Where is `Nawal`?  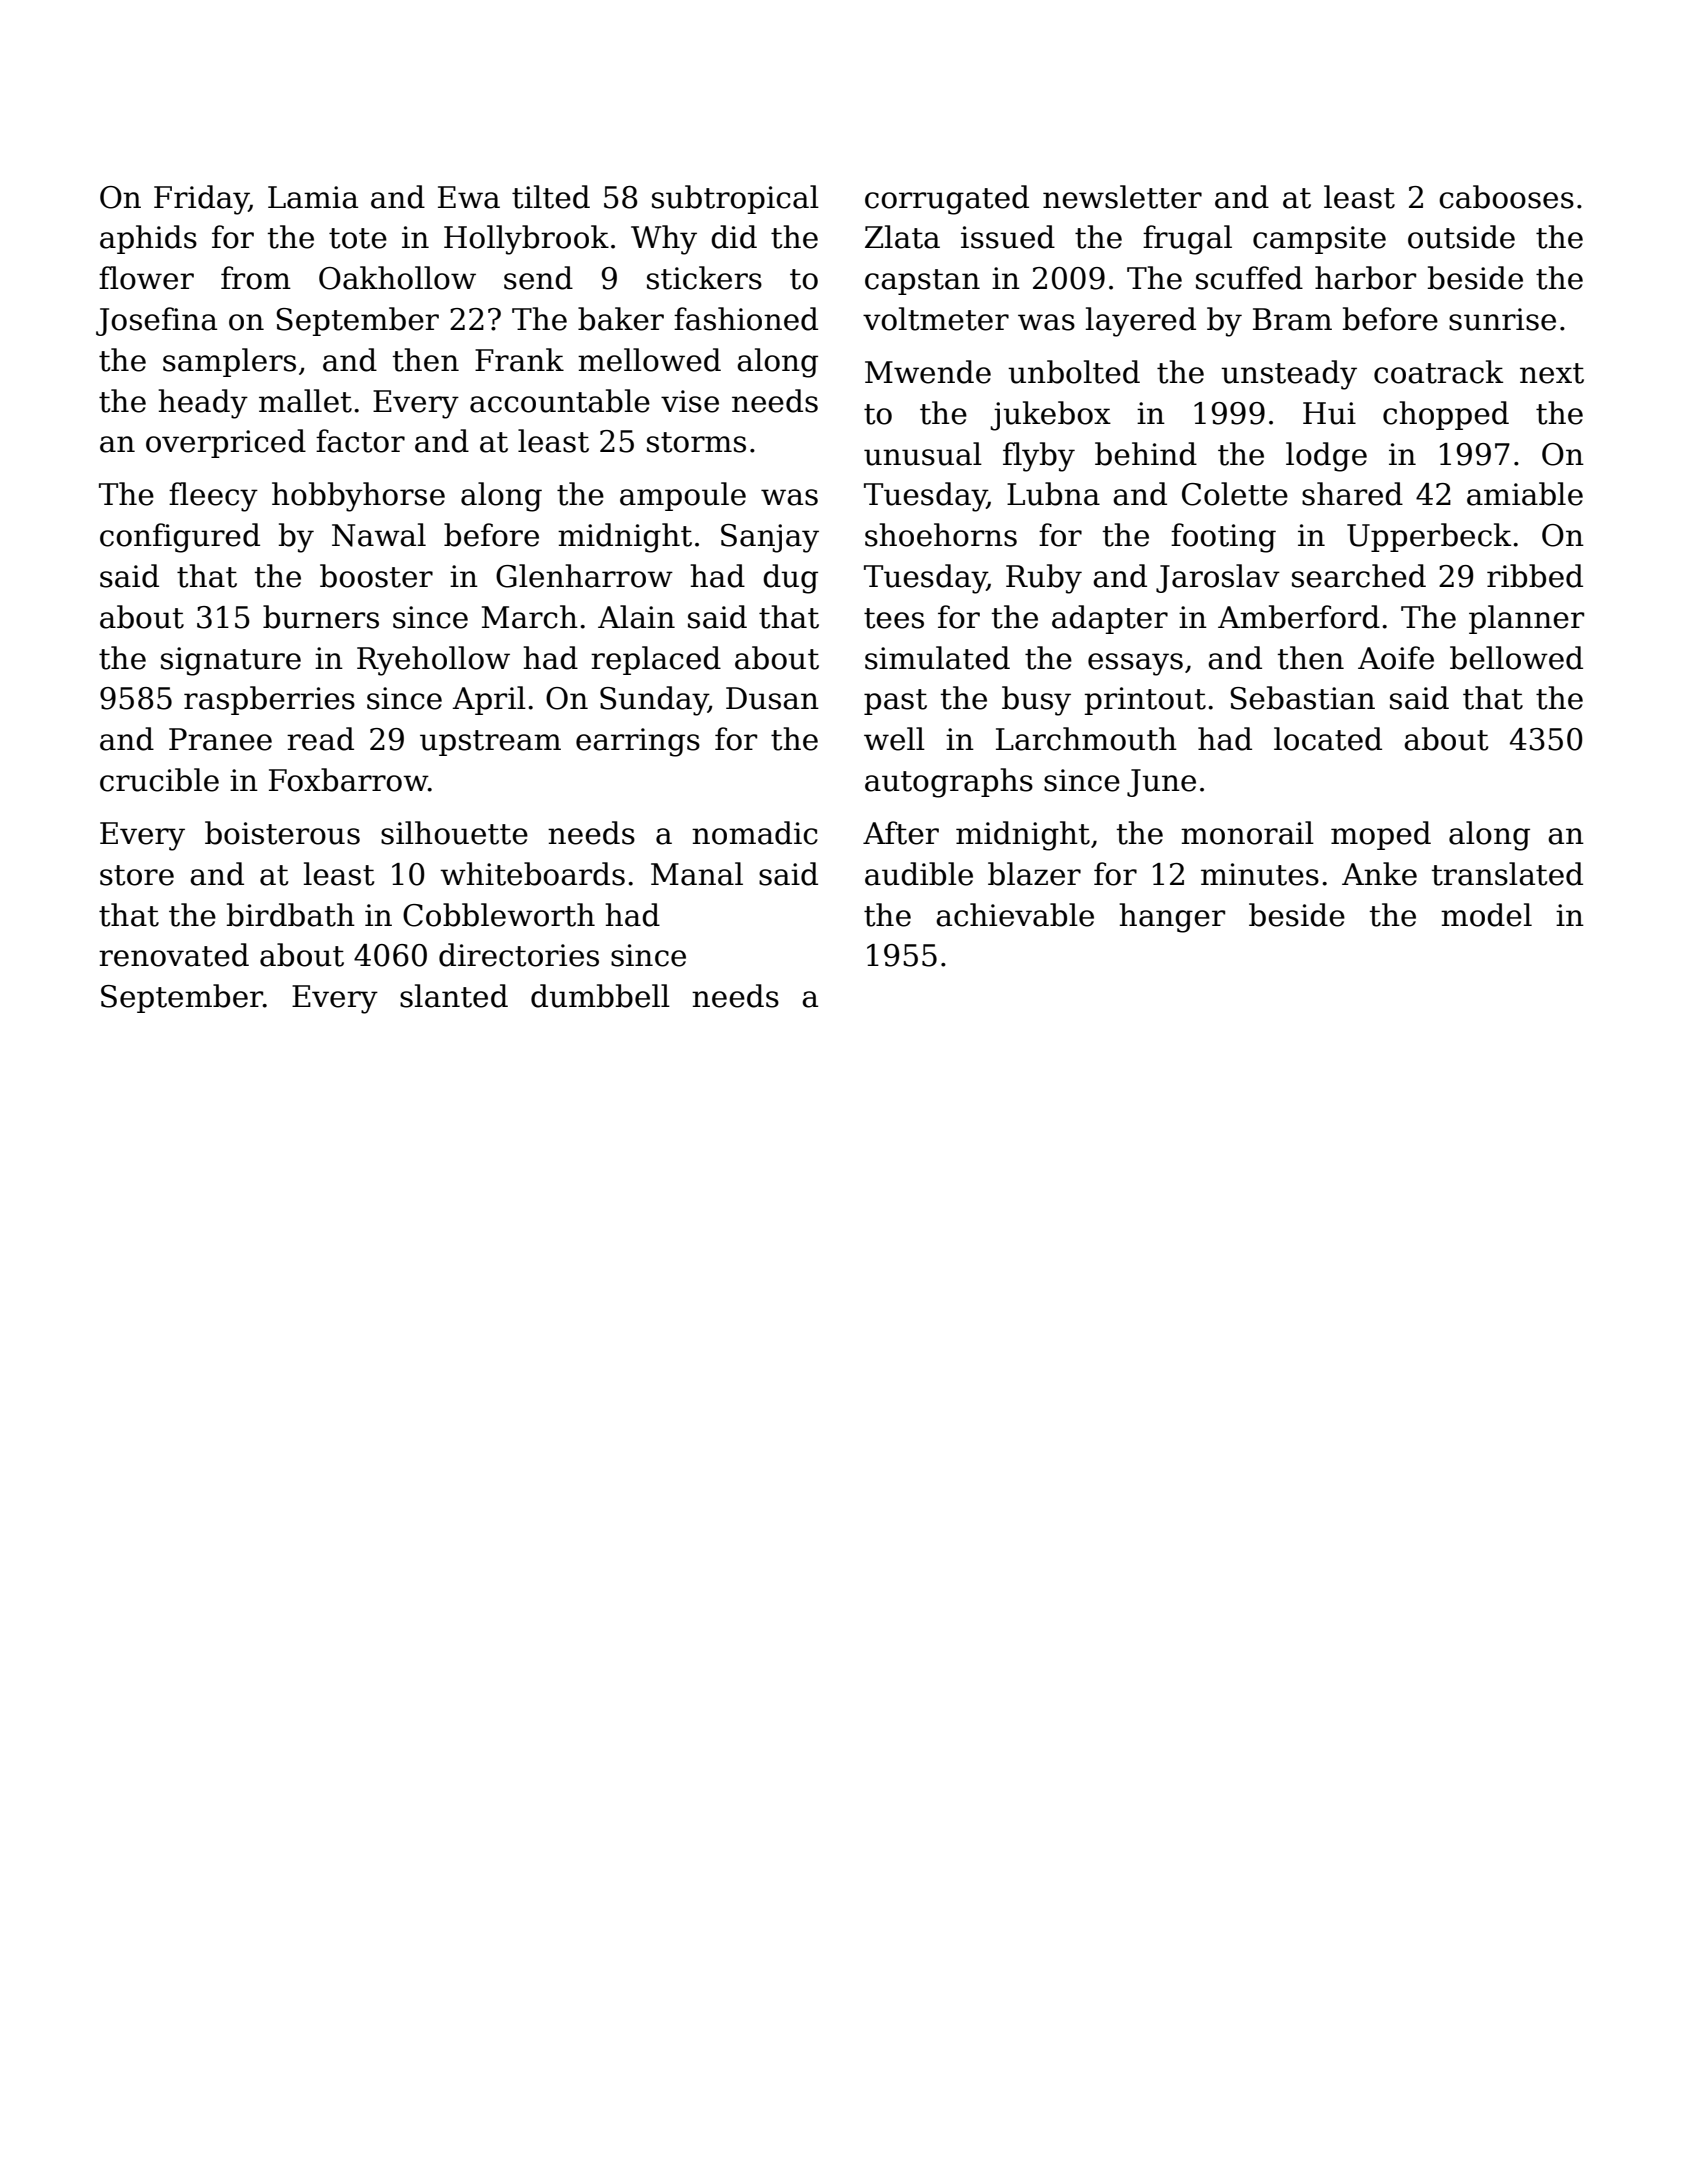
Nawal is located at coordinates (379, 535).
